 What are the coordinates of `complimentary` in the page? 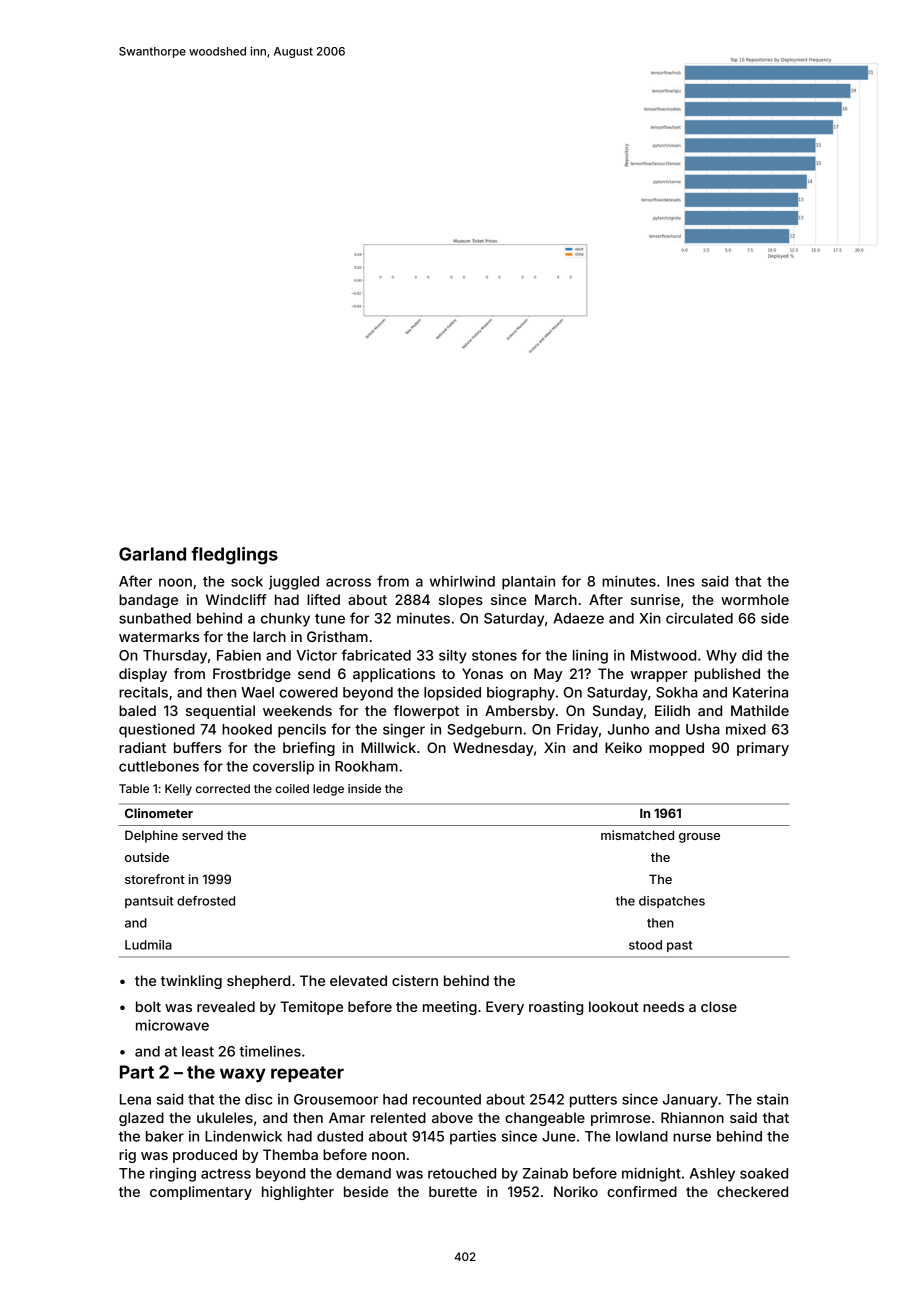 It's located at (201, 1193).
